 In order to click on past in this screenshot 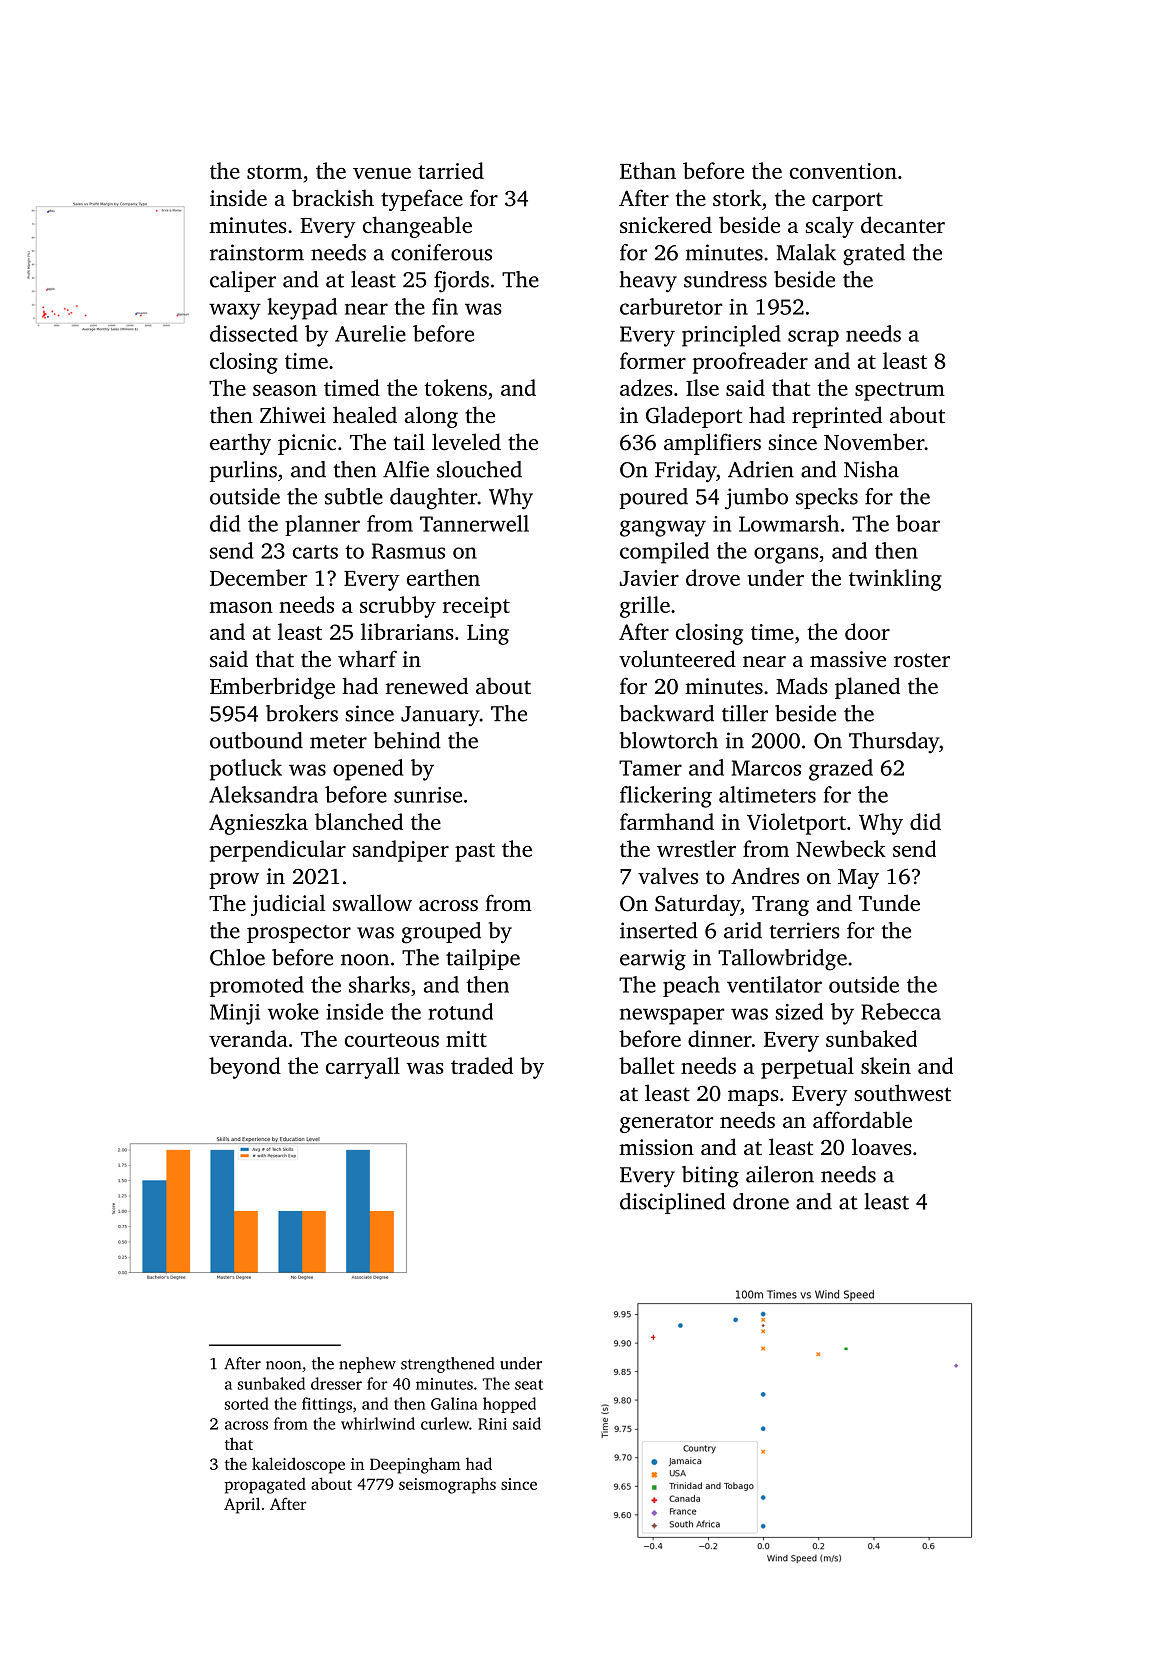, I will do `click(475, 852)`.
